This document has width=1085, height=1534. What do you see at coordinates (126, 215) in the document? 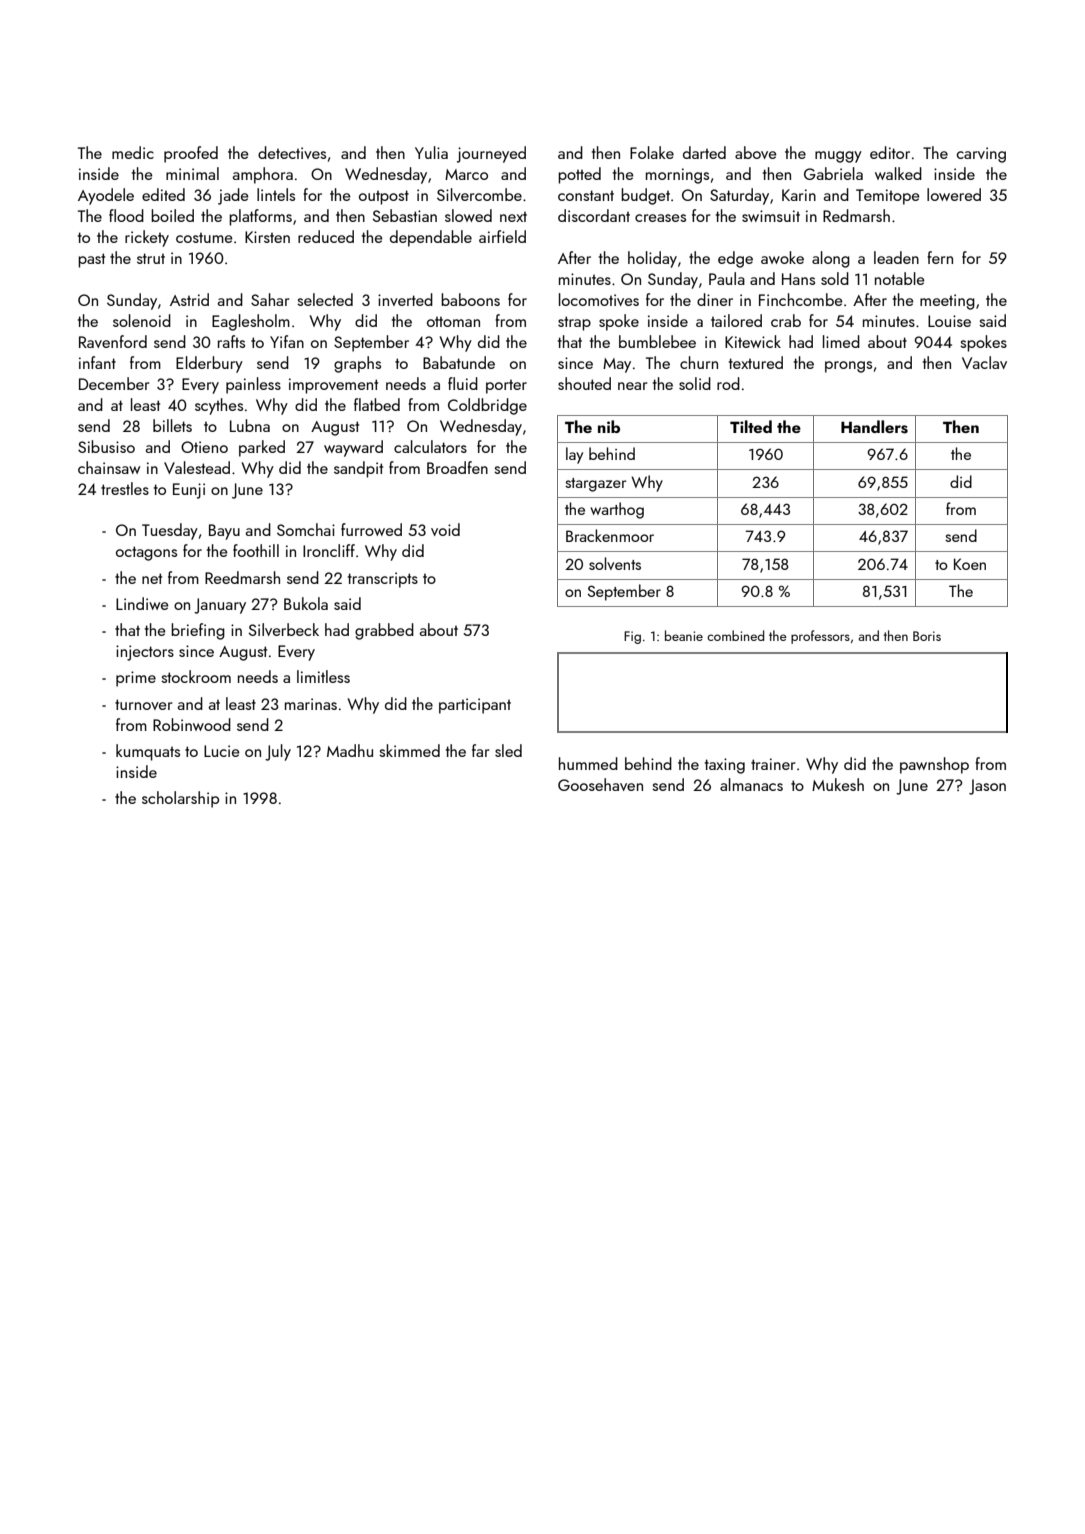
I see `flood` at bounding box center [126, 215].
